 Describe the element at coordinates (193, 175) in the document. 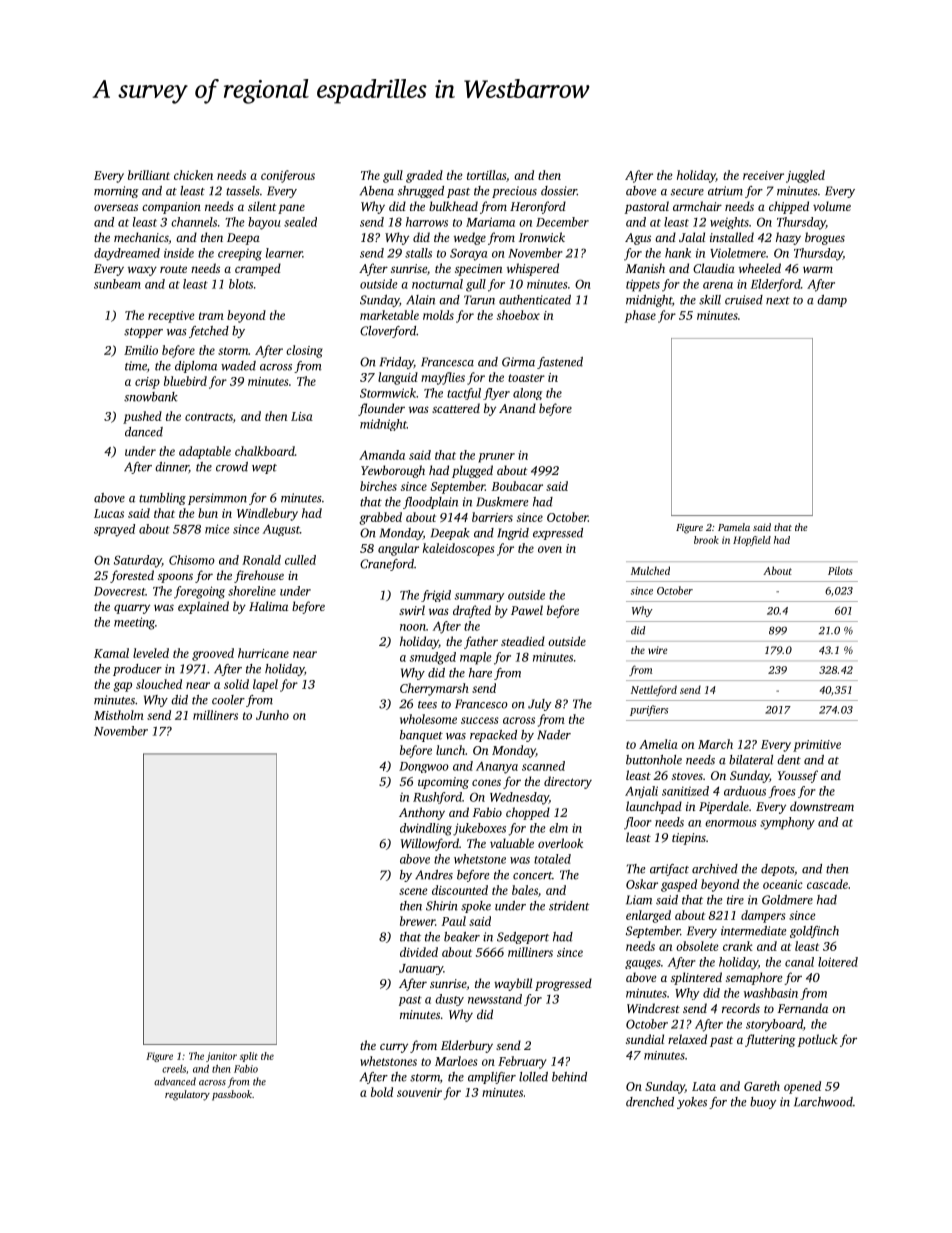

I see `chicken` at that location.
